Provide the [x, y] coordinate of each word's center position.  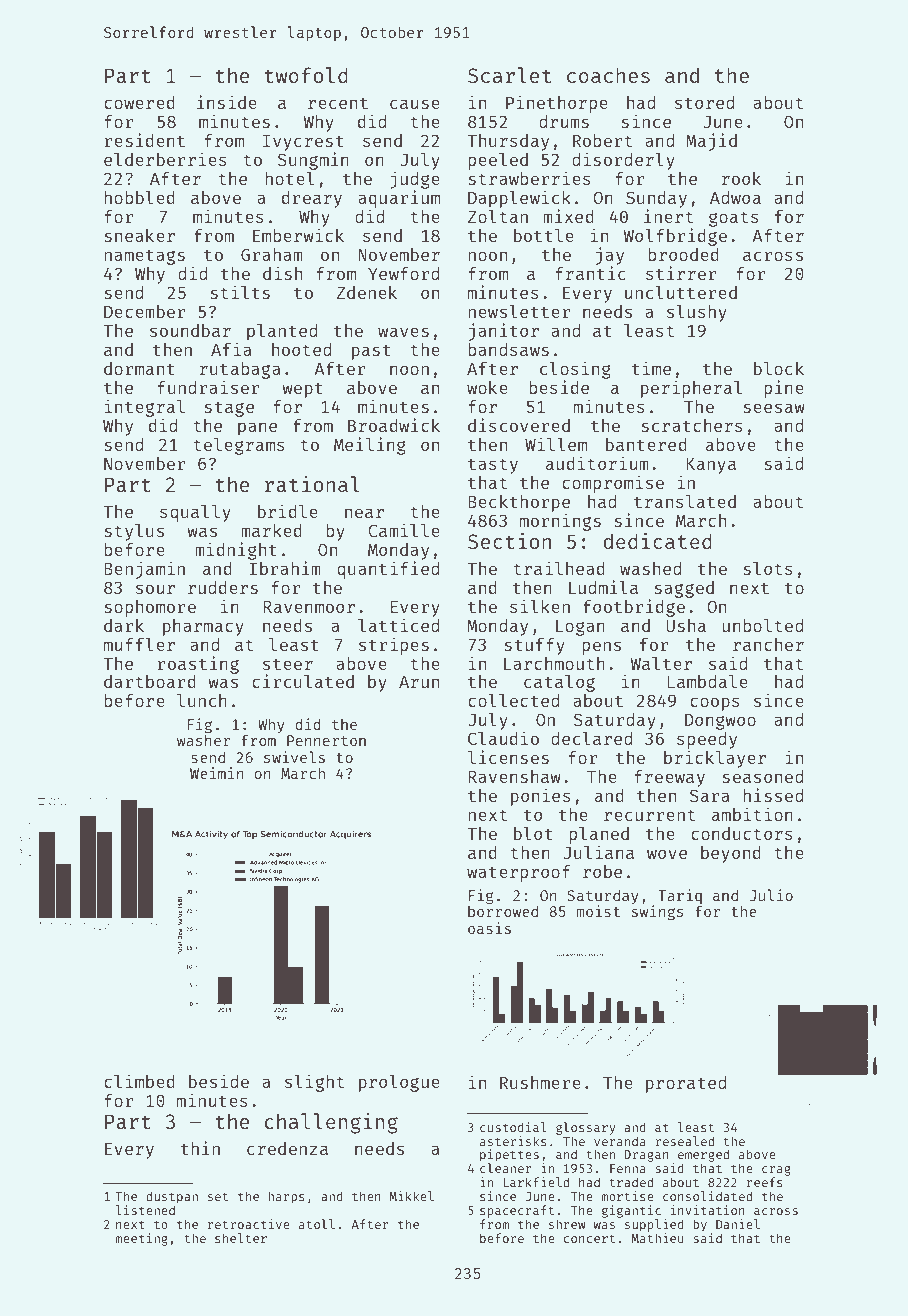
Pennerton [326, 740]
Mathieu [657, 1238]
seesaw [774, 408]
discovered [519, 425]
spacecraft [517, 1211]
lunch [202, 700]
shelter [241, 1238]
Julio [771, 895]
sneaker [139, 235]
